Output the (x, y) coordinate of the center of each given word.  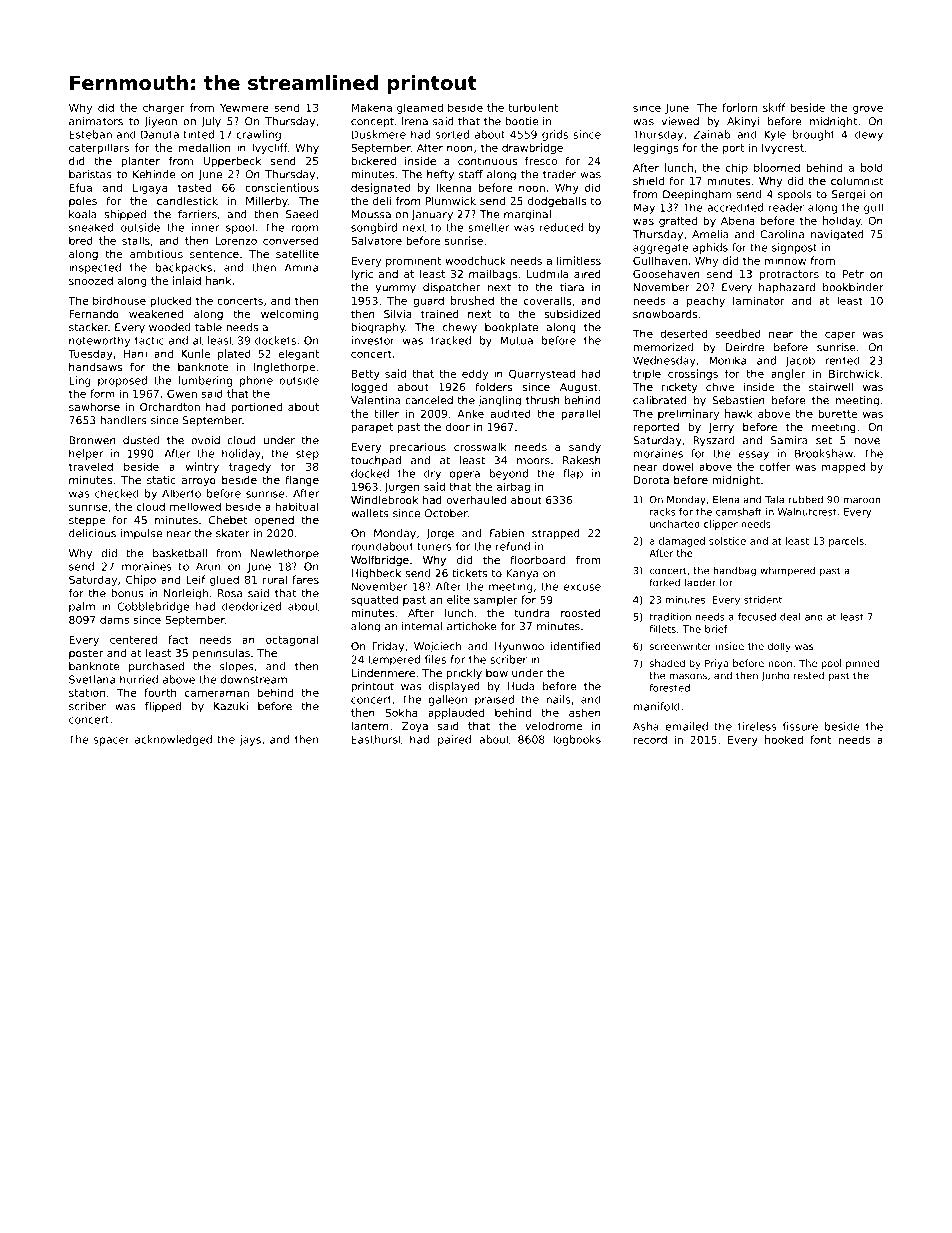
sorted (452, 134)
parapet (372, 428)
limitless (579, 260)
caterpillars (99, 148)
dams (114, 619)
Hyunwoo (519, 647)
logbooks (577, 740)
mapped (843, 467)
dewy (869, 135)
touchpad (376, 461)
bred (80, 240)
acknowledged (173, 740)
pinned (862, 664)
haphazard (787, 288)
